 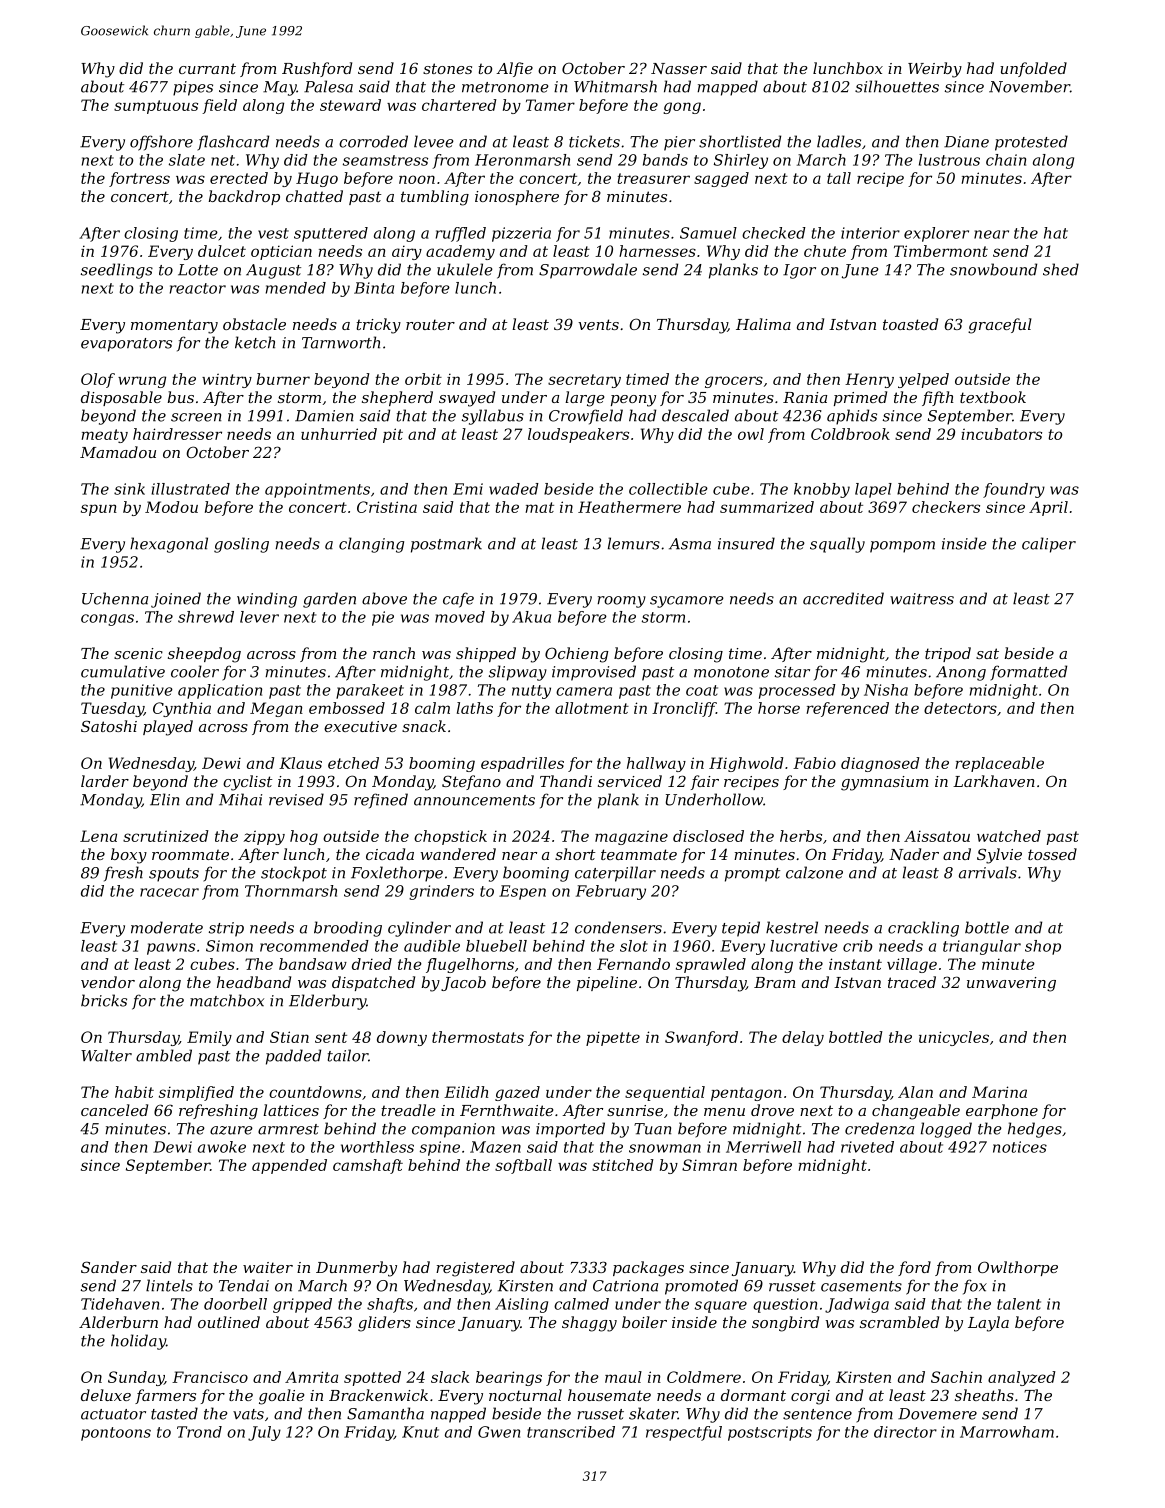 I want to click on descaled, so click(x=695, y=415).
